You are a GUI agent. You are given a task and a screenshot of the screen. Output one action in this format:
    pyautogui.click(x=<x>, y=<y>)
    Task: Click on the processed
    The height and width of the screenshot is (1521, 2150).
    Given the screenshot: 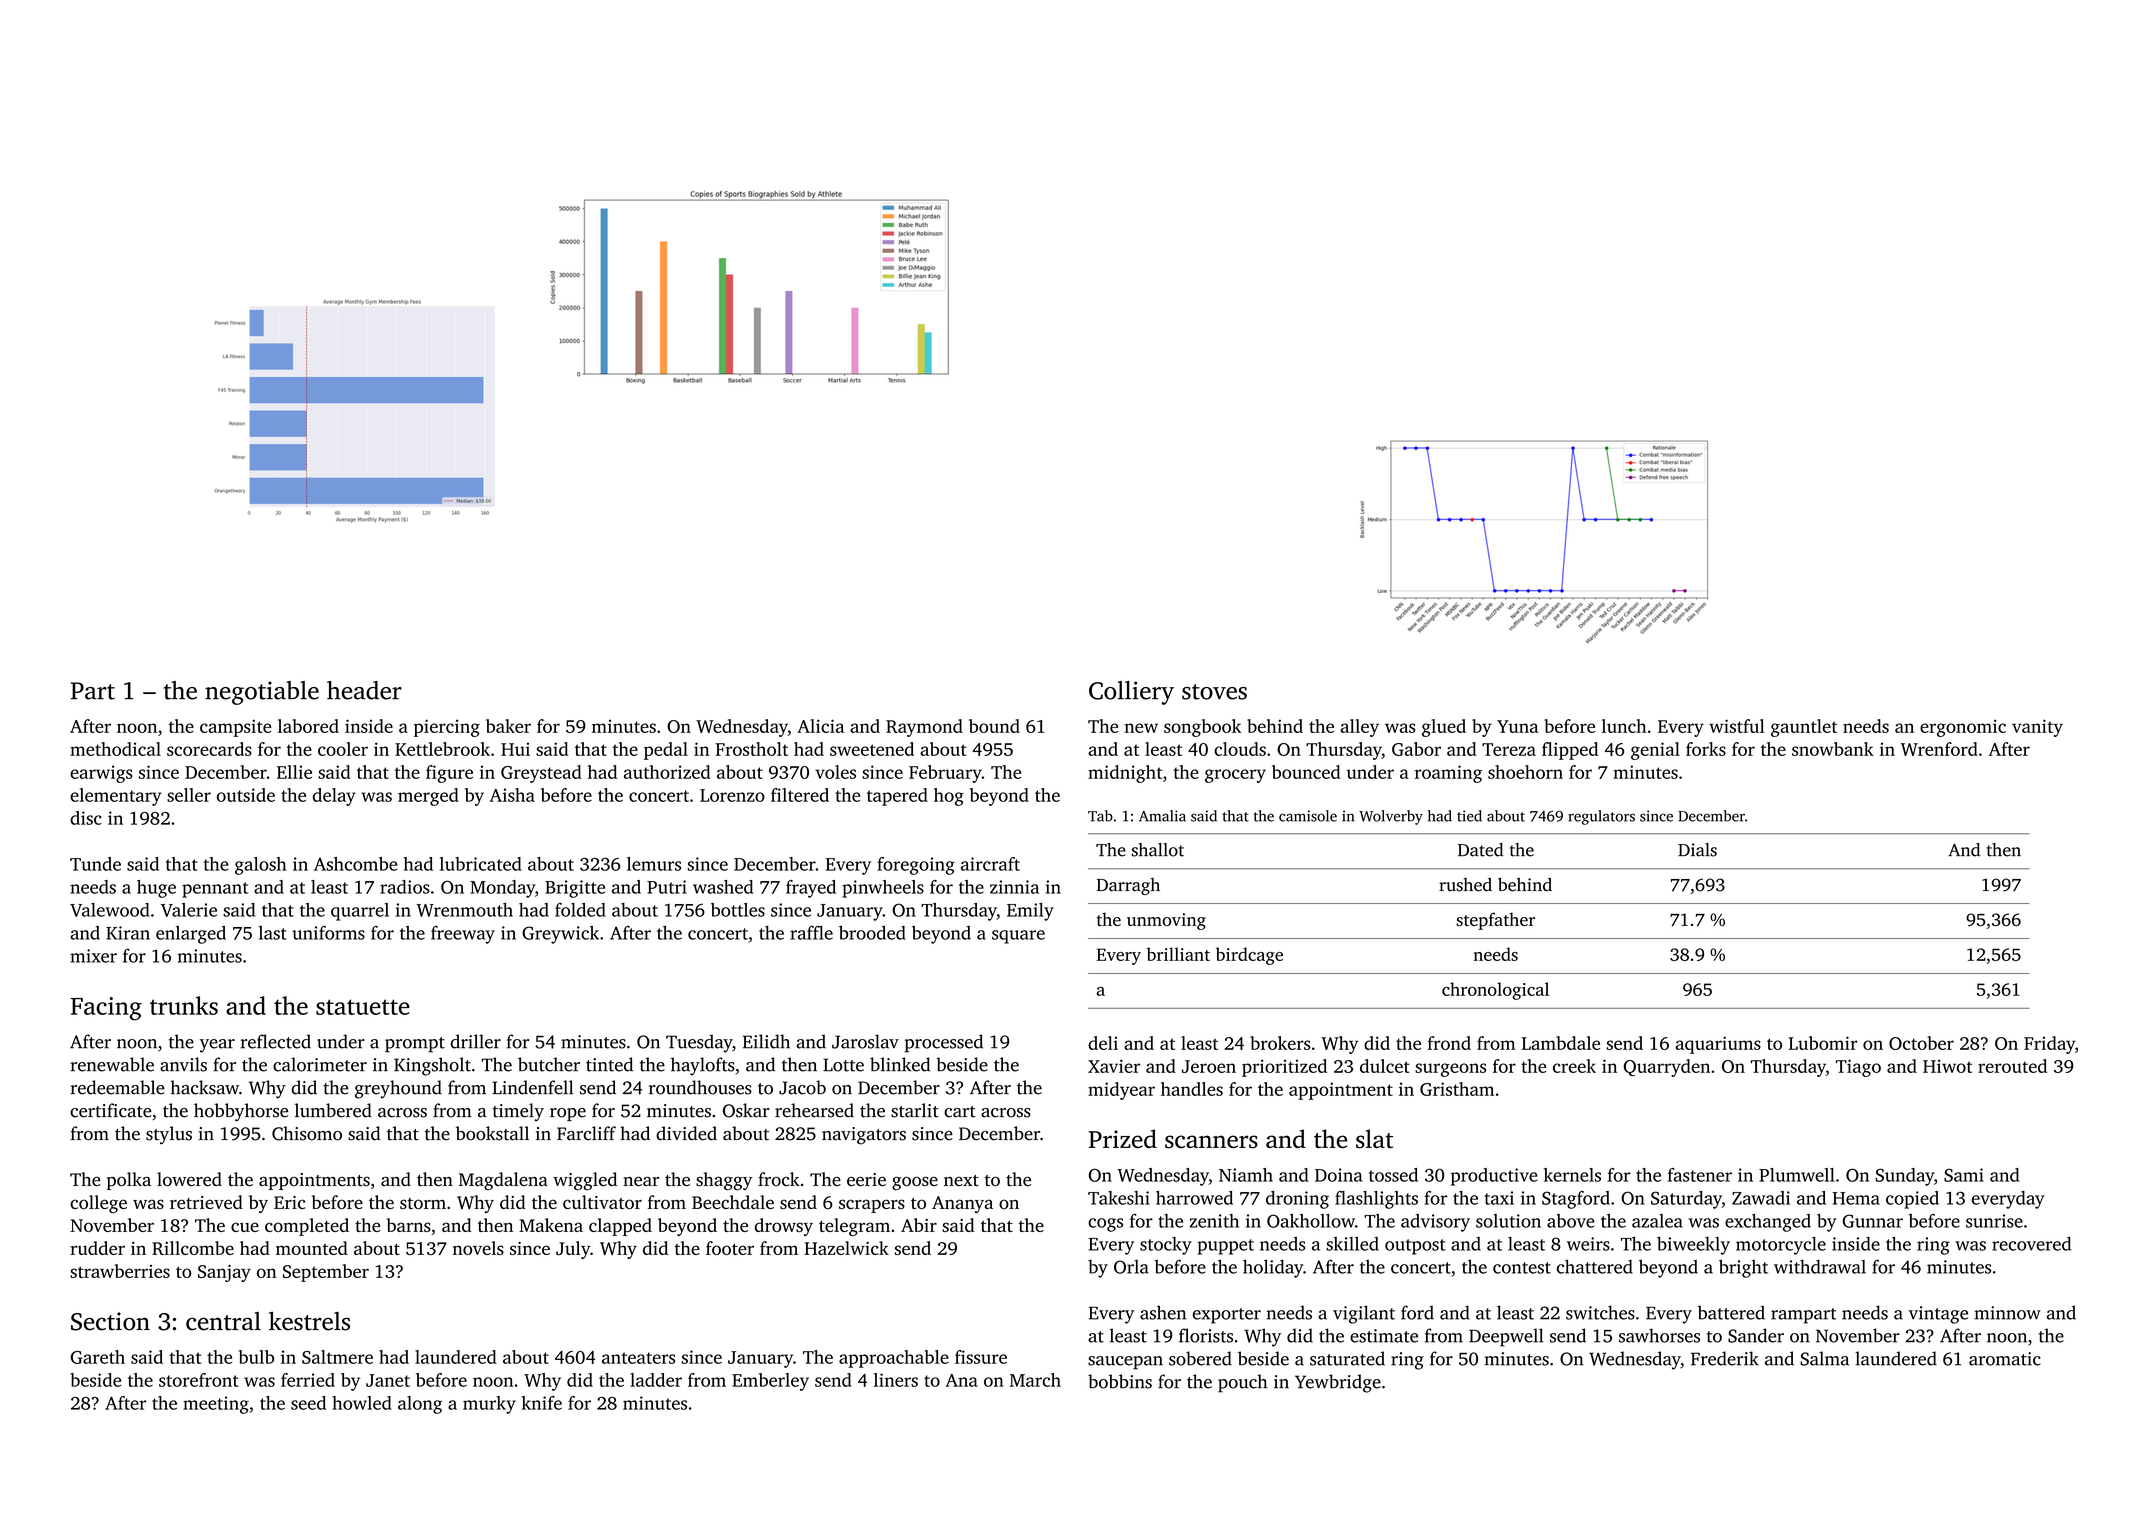 What is the action you would take?
    pyautogui.click(x=944, y=1043)
